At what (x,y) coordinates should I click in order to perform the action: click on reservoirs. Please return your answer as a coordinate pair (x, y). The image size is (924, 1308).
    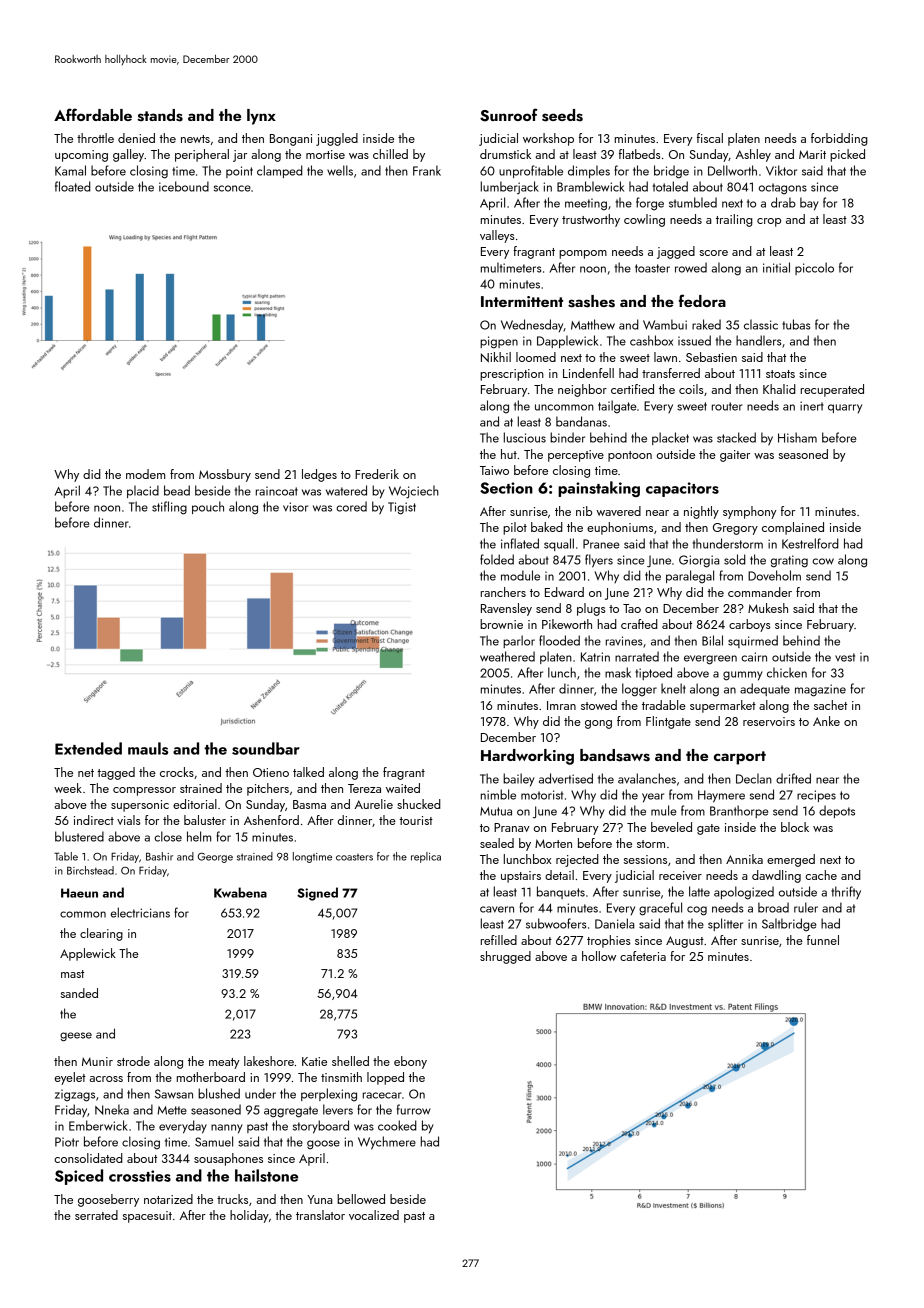
    Looking at the image, I should click on (769, 721).
